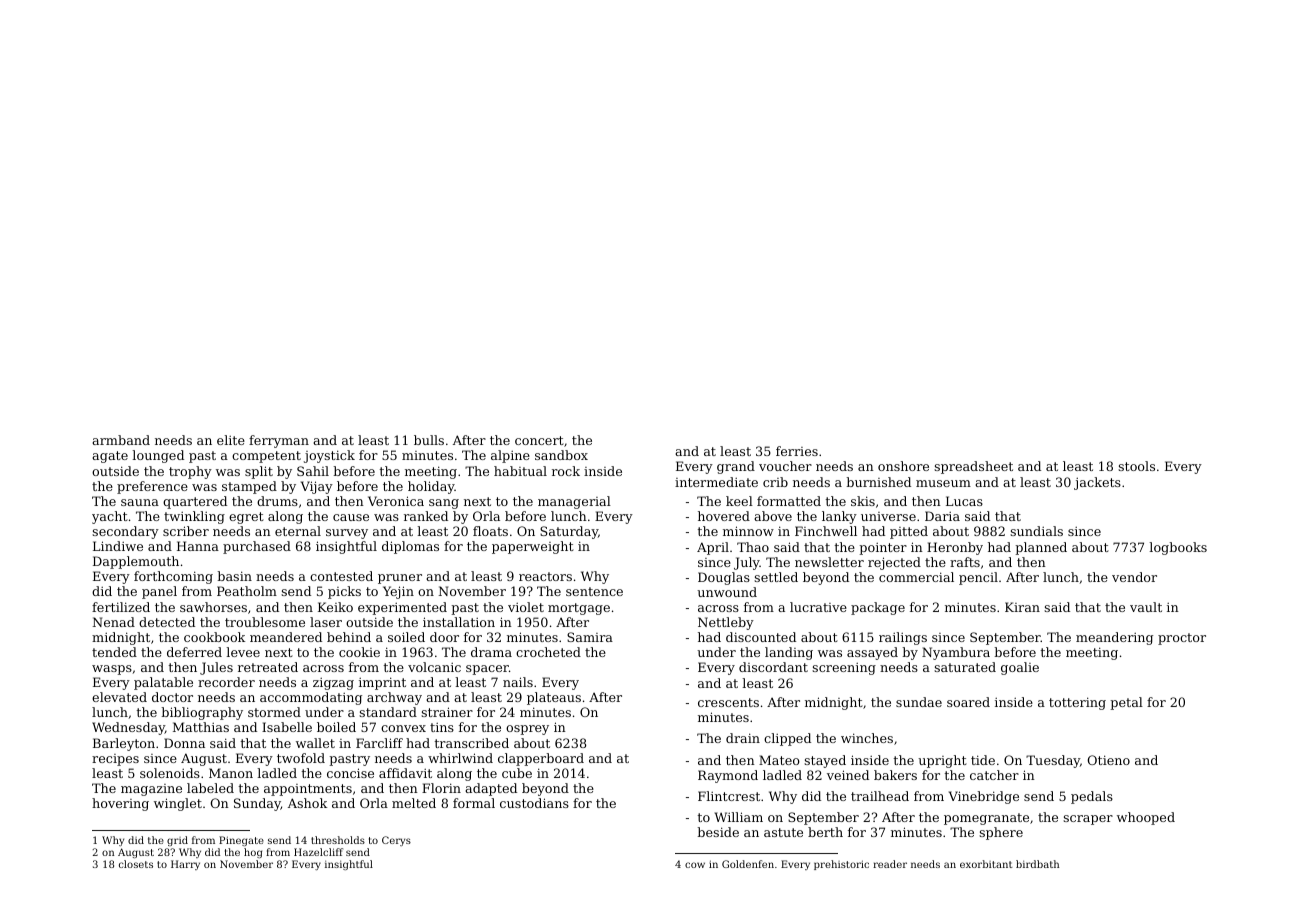 This screenshot has width=1308, height=924. What do you see at coordinates (185, 865) in the screenshot?
I see `Harry` at bounding box center [185, 865].
